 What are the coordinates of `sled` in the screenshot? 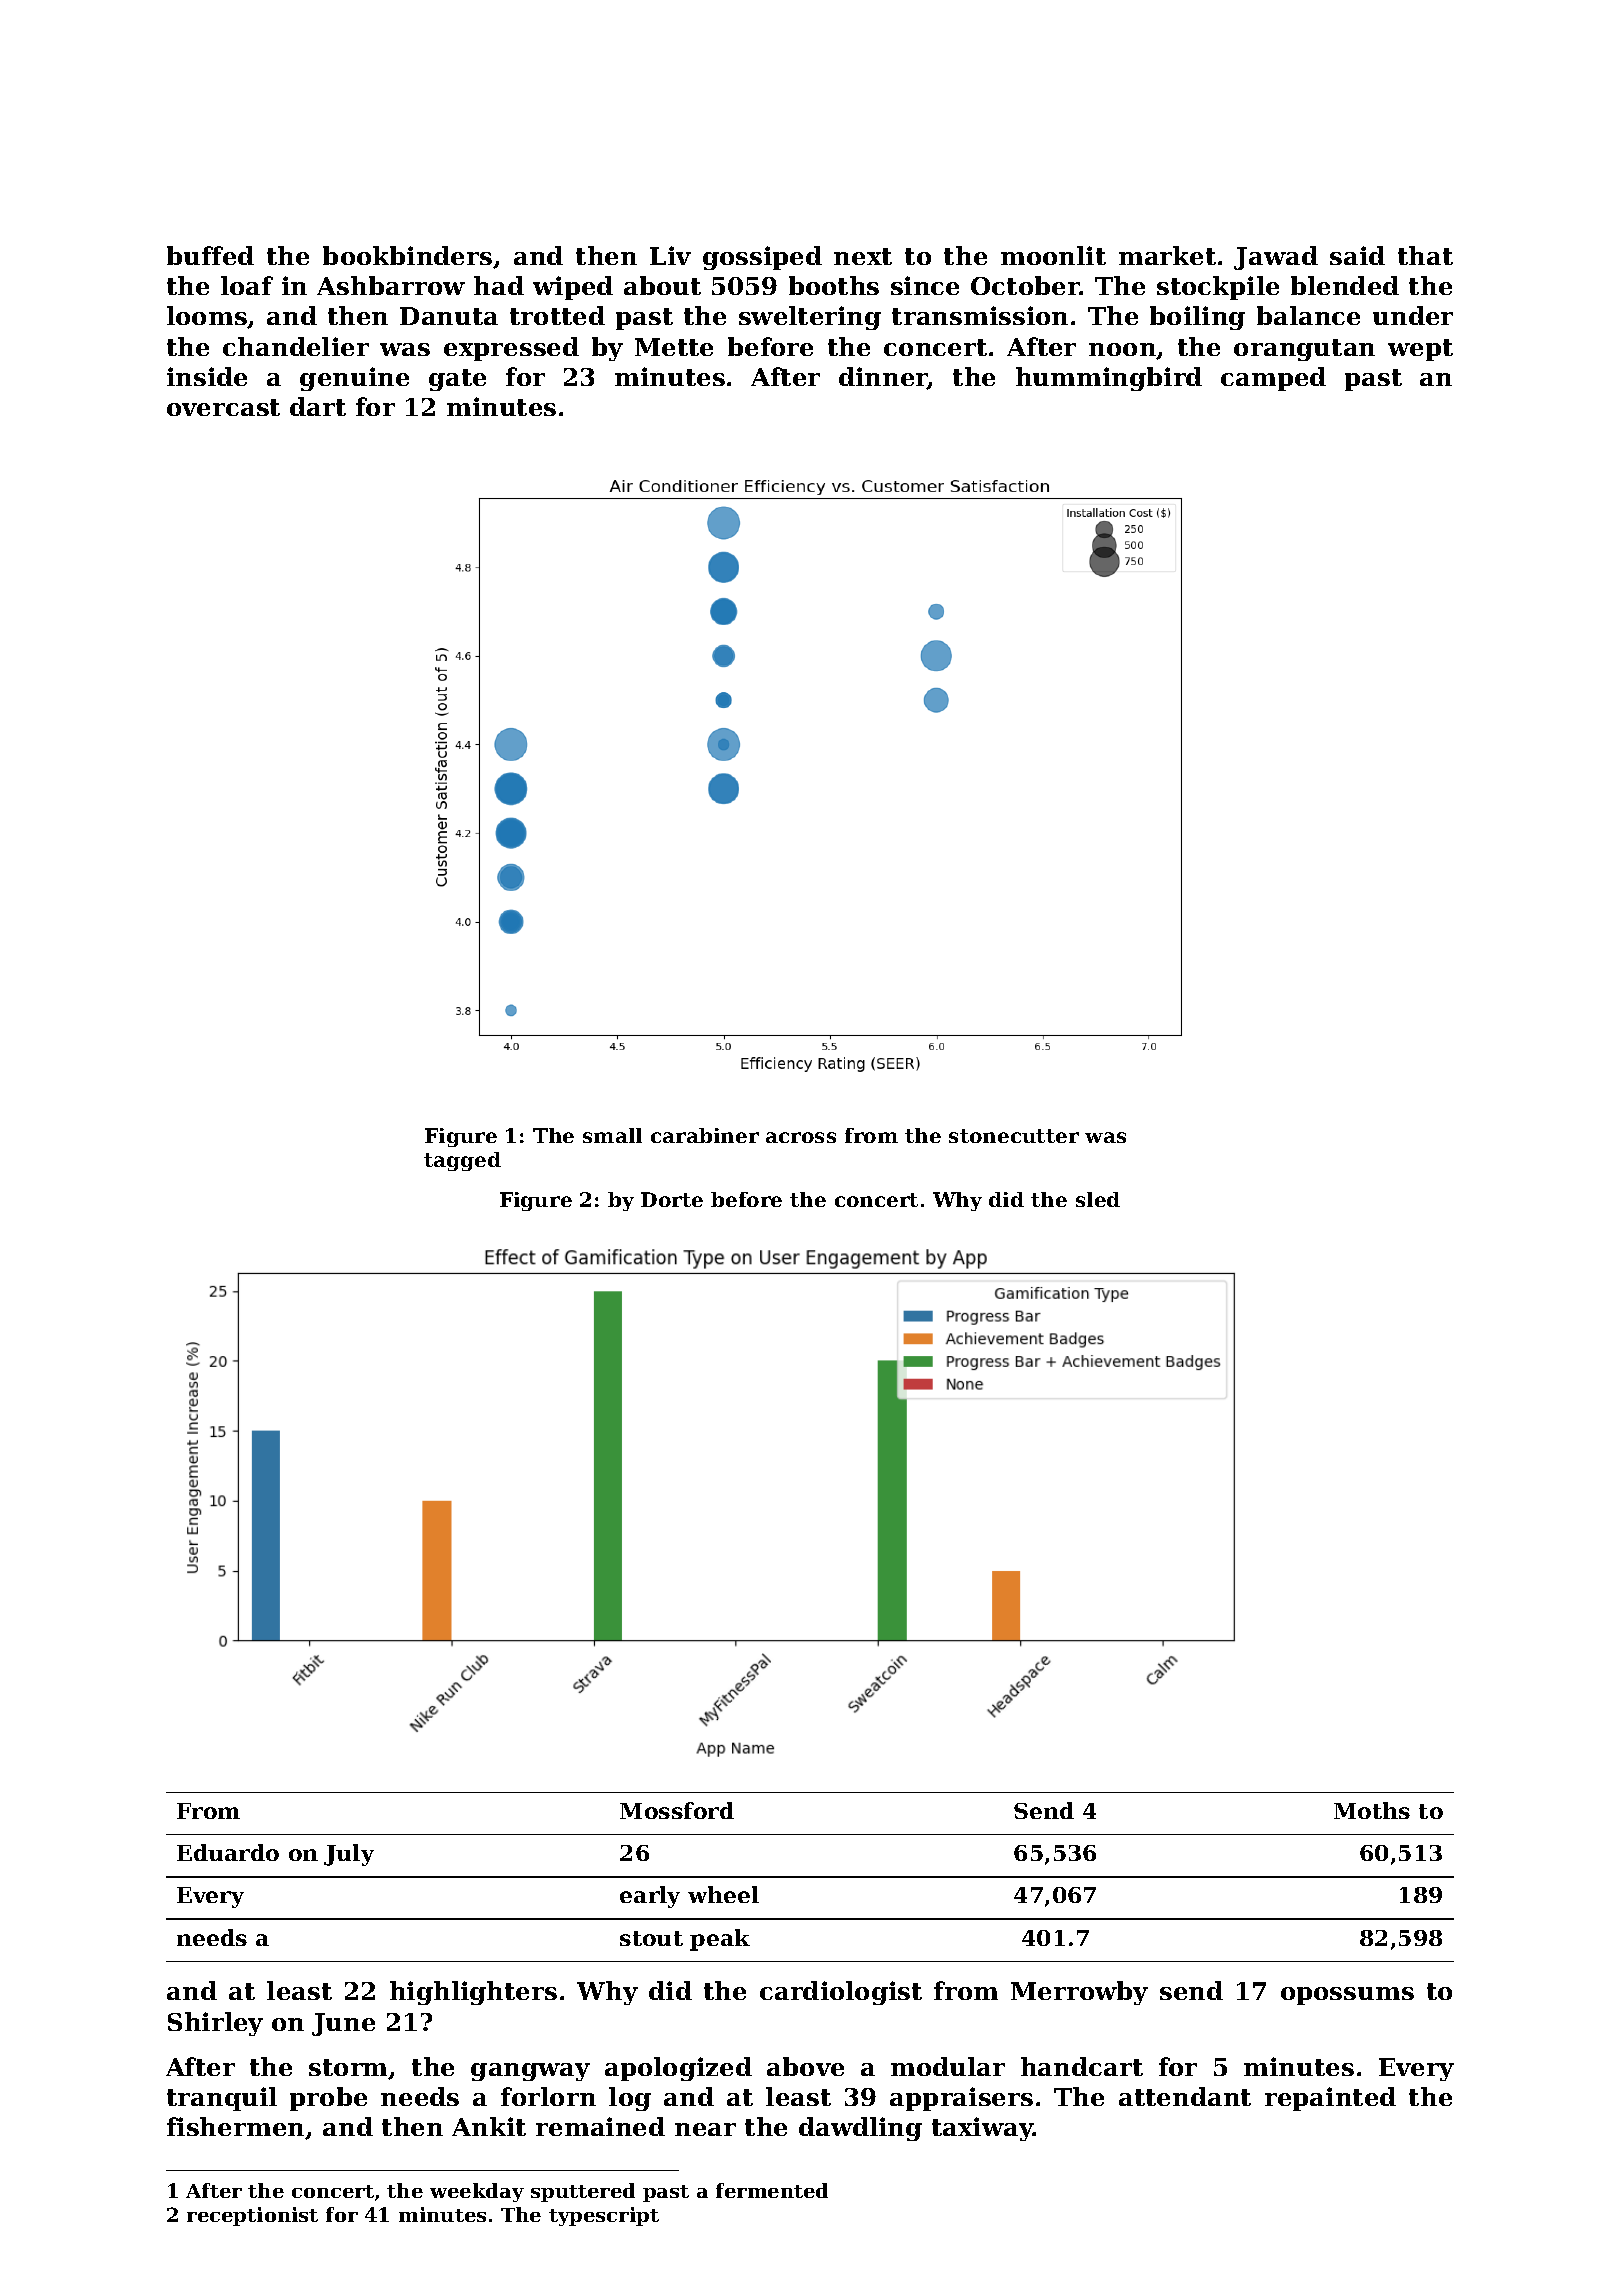 It's located at (1098, 1199).
